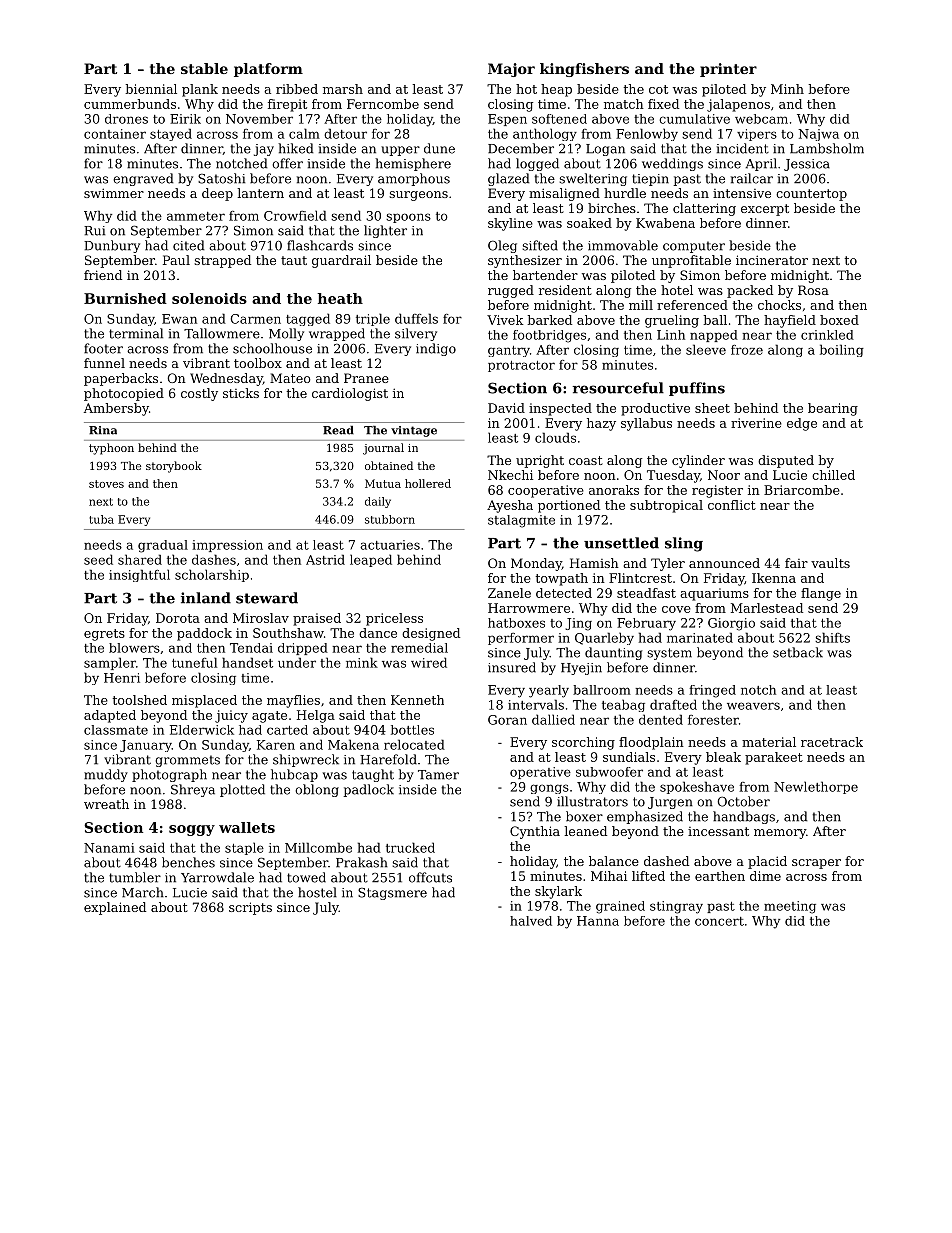  Describe the element at coordinates (104, 635) in the document. I see `egrets` at that location.
